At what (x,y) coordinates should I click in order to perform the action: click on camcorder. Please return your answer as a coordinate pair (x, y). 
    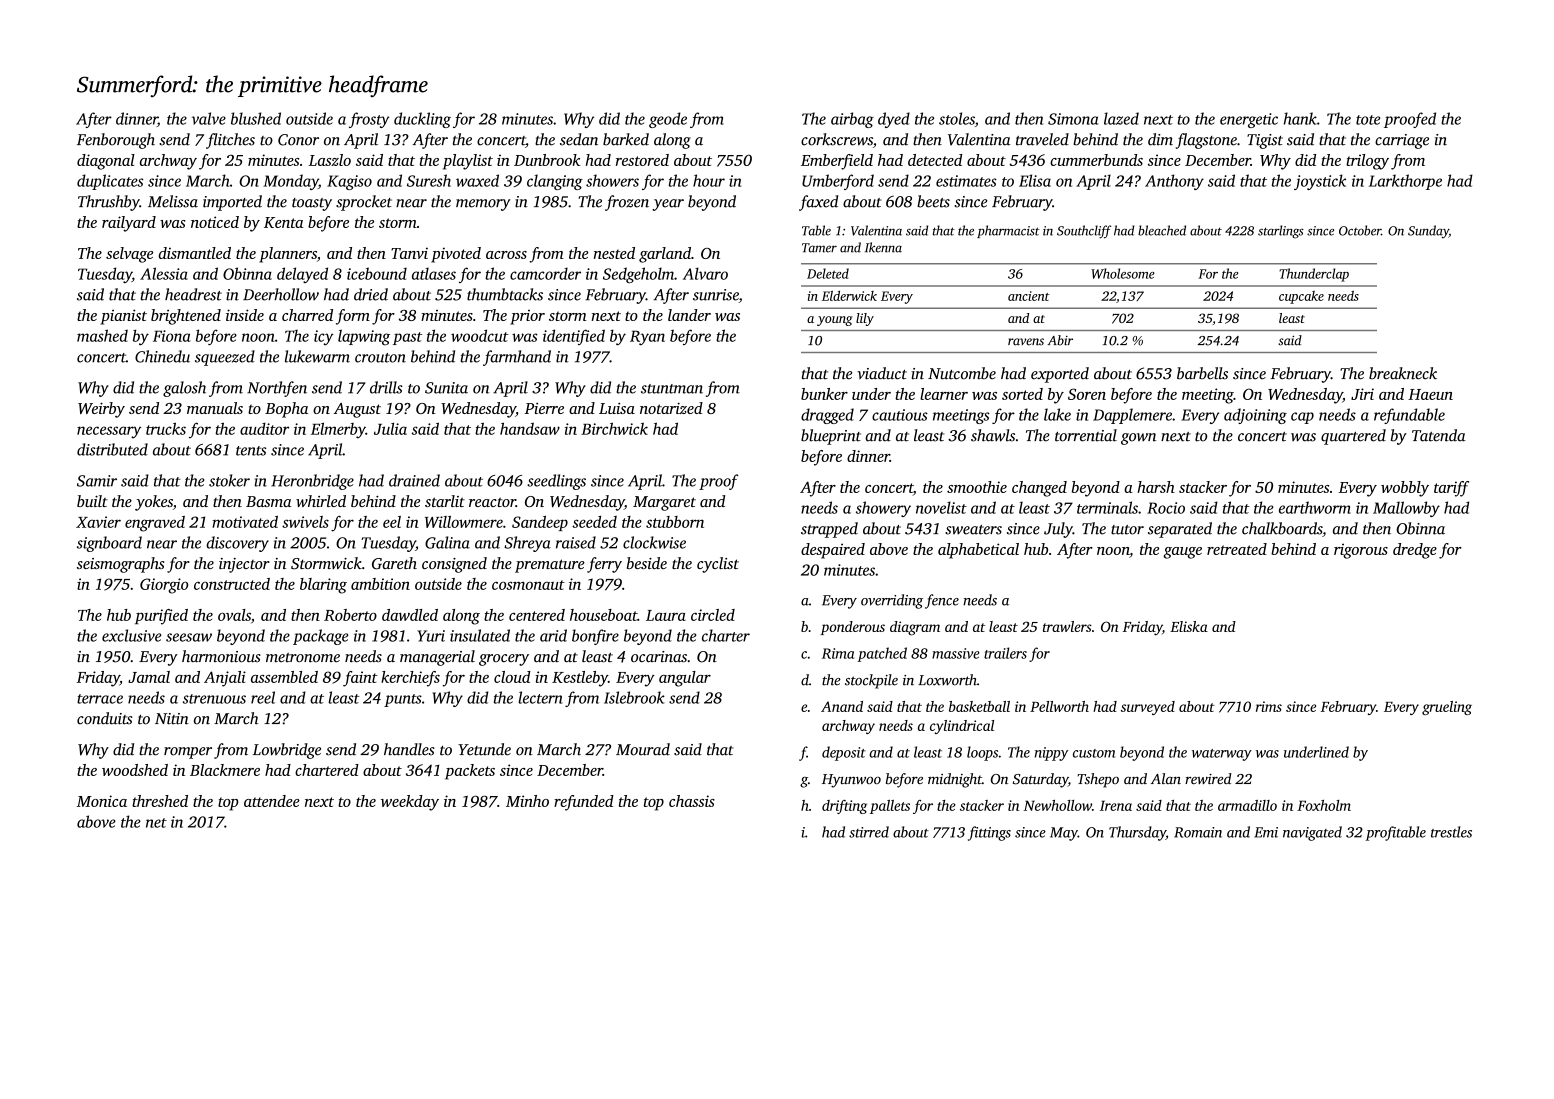
    Looking at the image, I should click on (545, 273).
